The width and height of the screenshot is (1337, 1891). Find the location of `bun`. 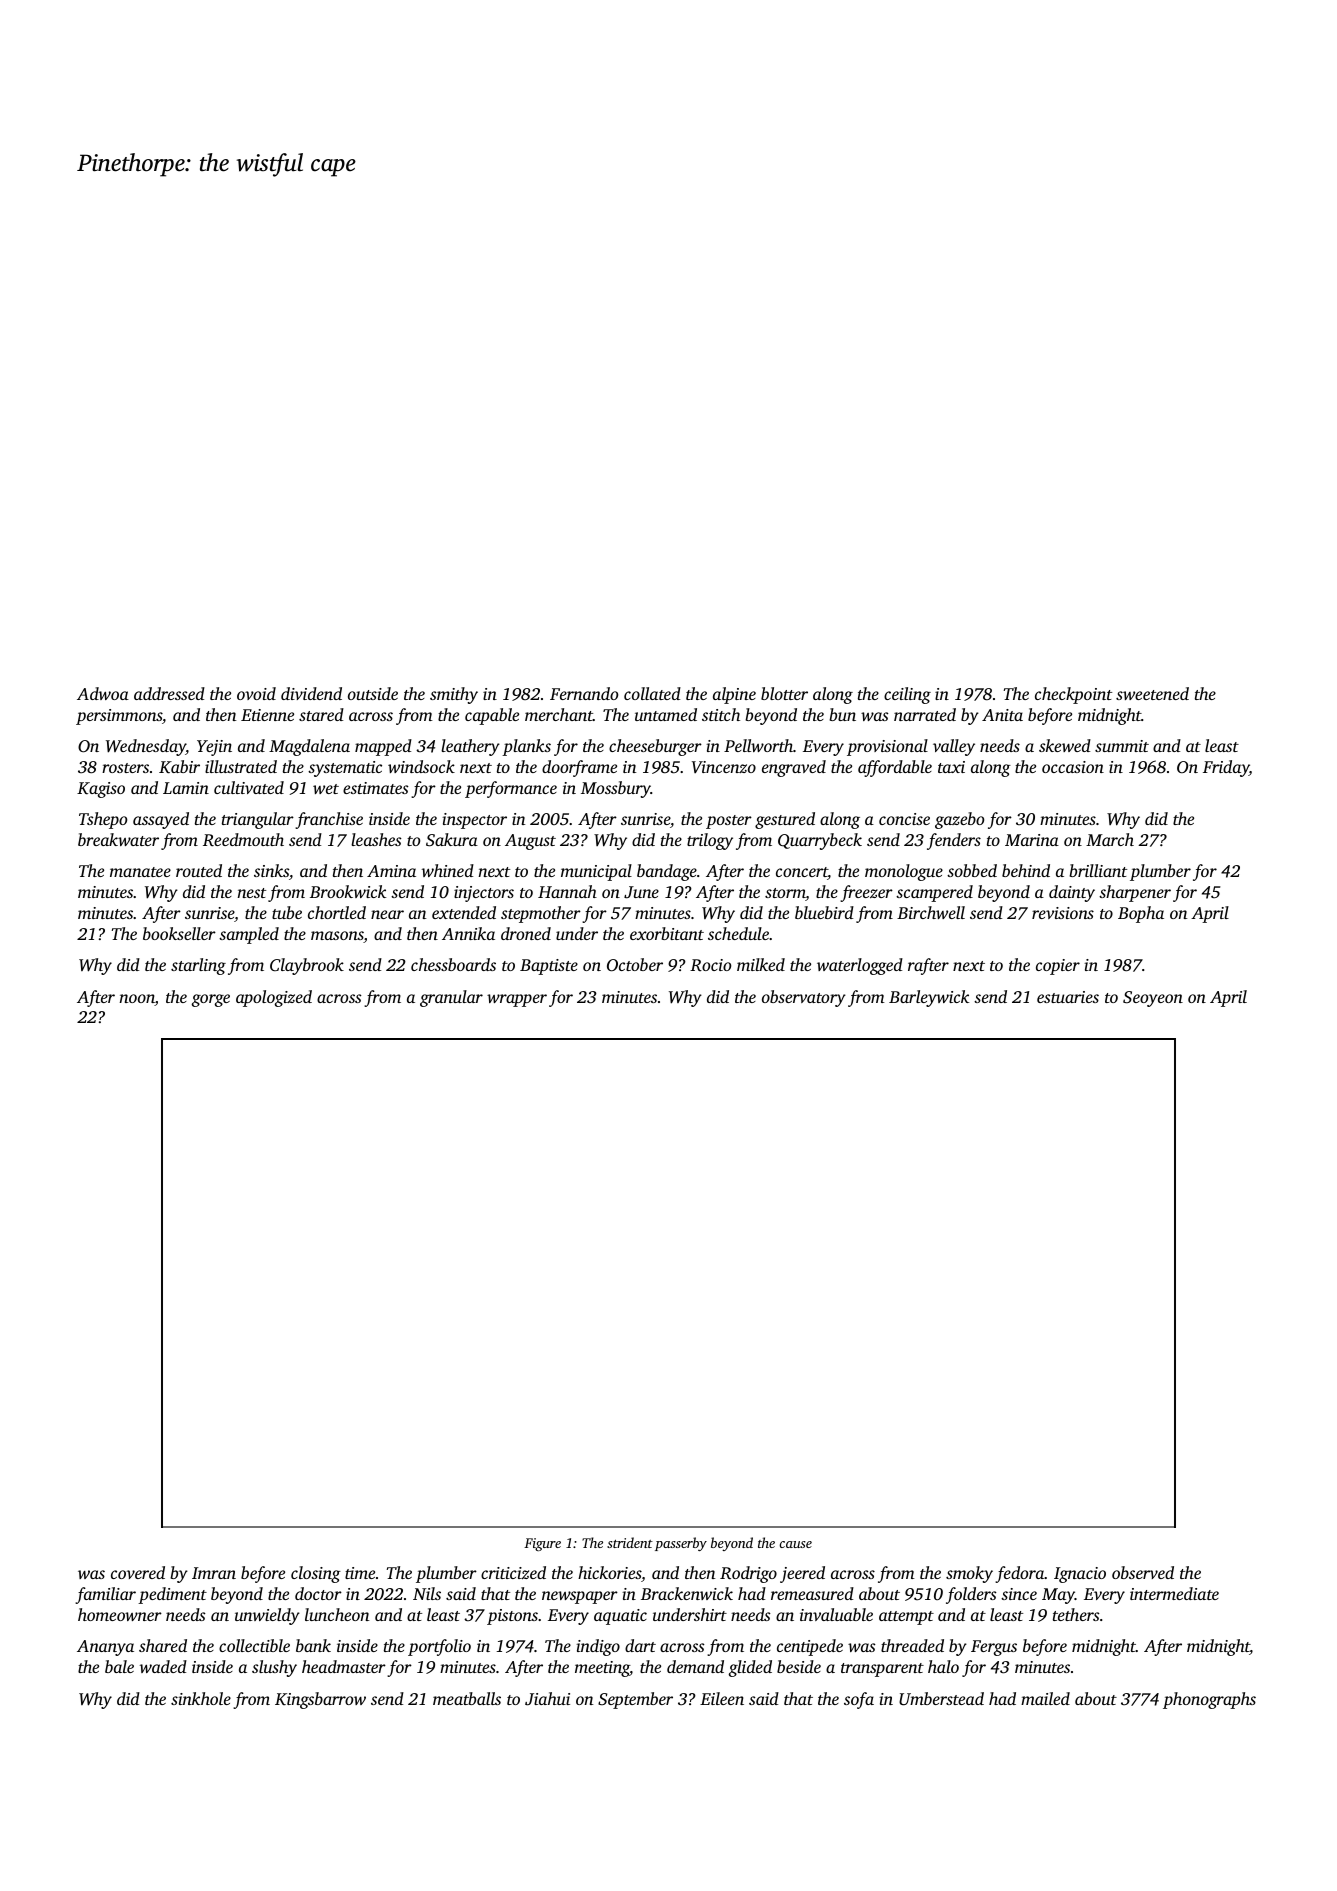

bun is located at coordinates (842, 714).
